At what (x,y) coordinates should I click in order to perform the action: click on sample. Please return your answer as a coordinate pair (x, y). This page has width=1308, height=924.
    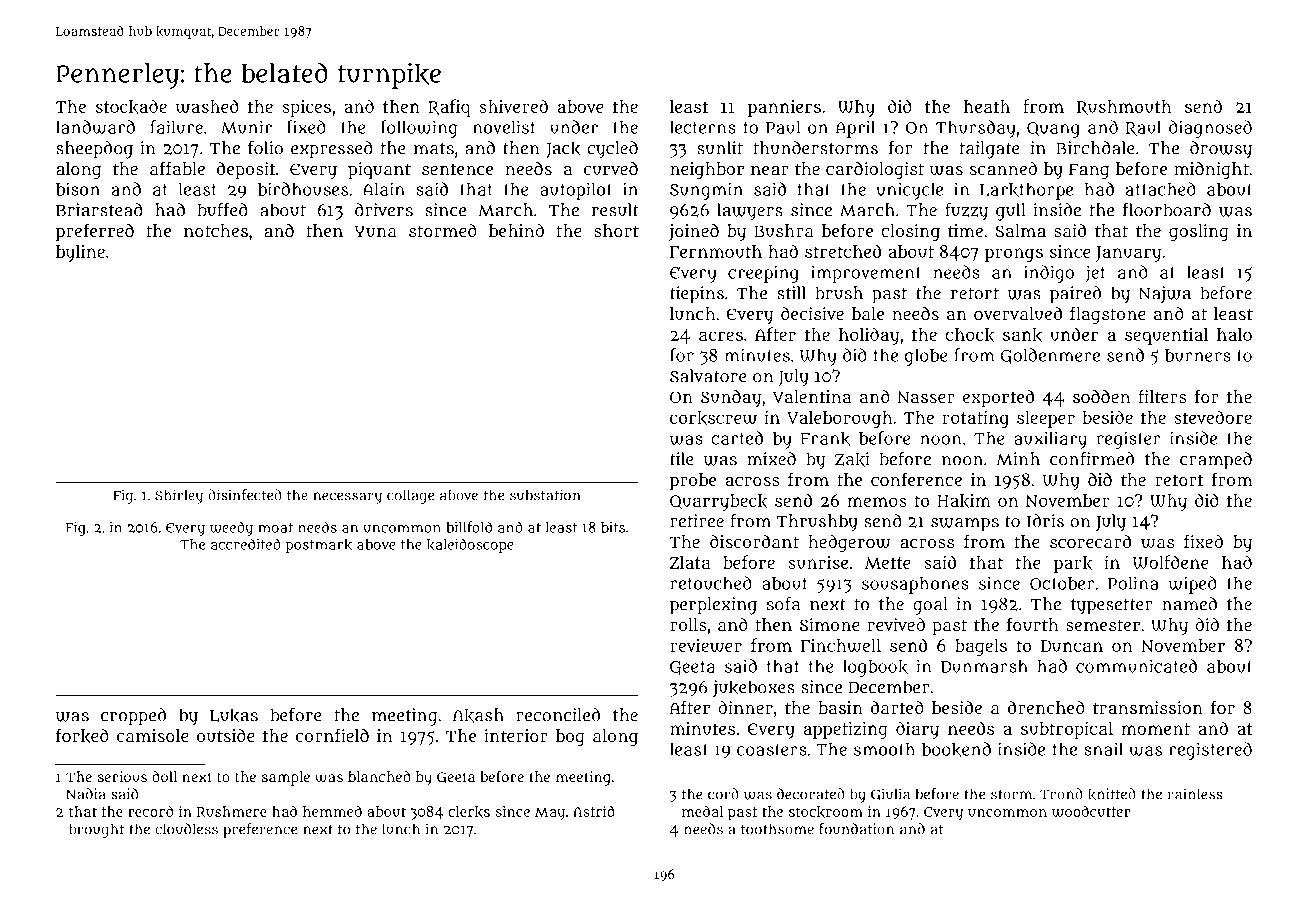
    Looking at the image, I should click on (286, 778).
